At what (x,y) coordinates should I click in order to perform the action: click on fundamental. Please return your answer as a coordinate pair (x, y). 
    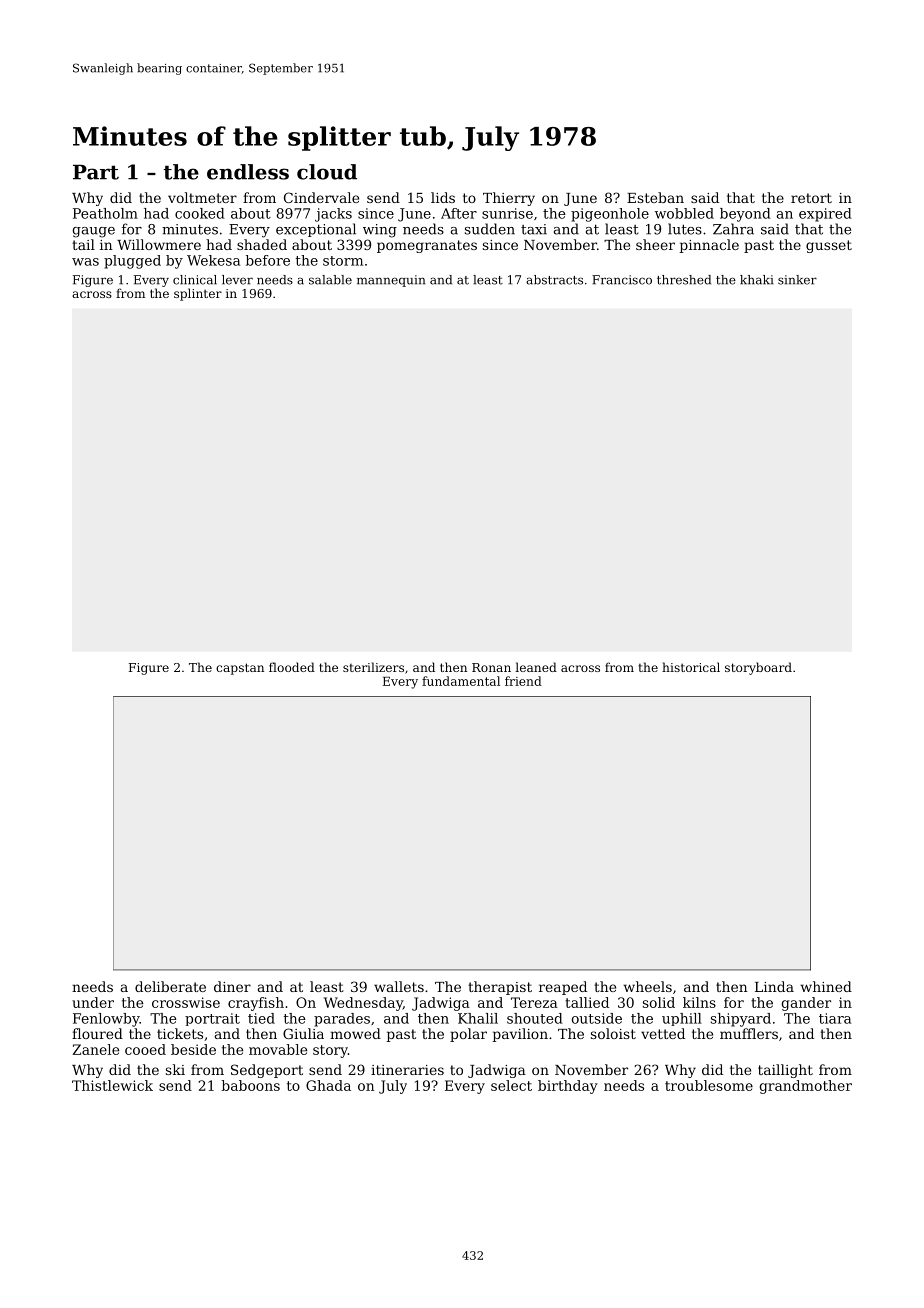
    Looking at the image, I should click on (461, 681).
